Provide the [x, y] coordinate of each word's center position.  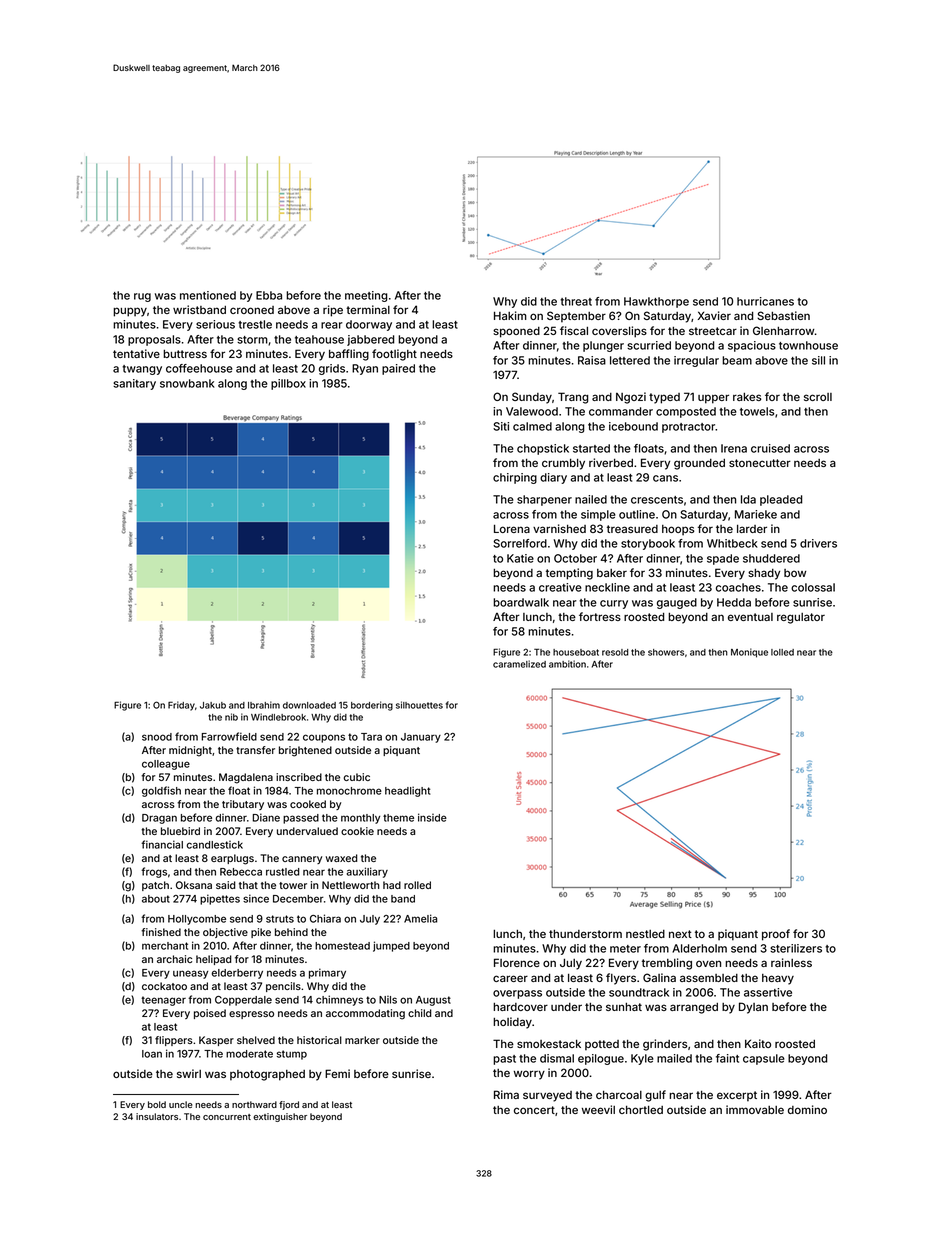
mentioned [208, 295]
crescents [657, 500]
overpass [517, 994]
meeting [366, 296]
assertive [768, 992]
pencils [283, 987]
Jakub [213, 705]
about [156, 899]
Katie [520, 558]
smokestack [549, 1044]
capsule [764, 1059]
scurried [649, 345]
